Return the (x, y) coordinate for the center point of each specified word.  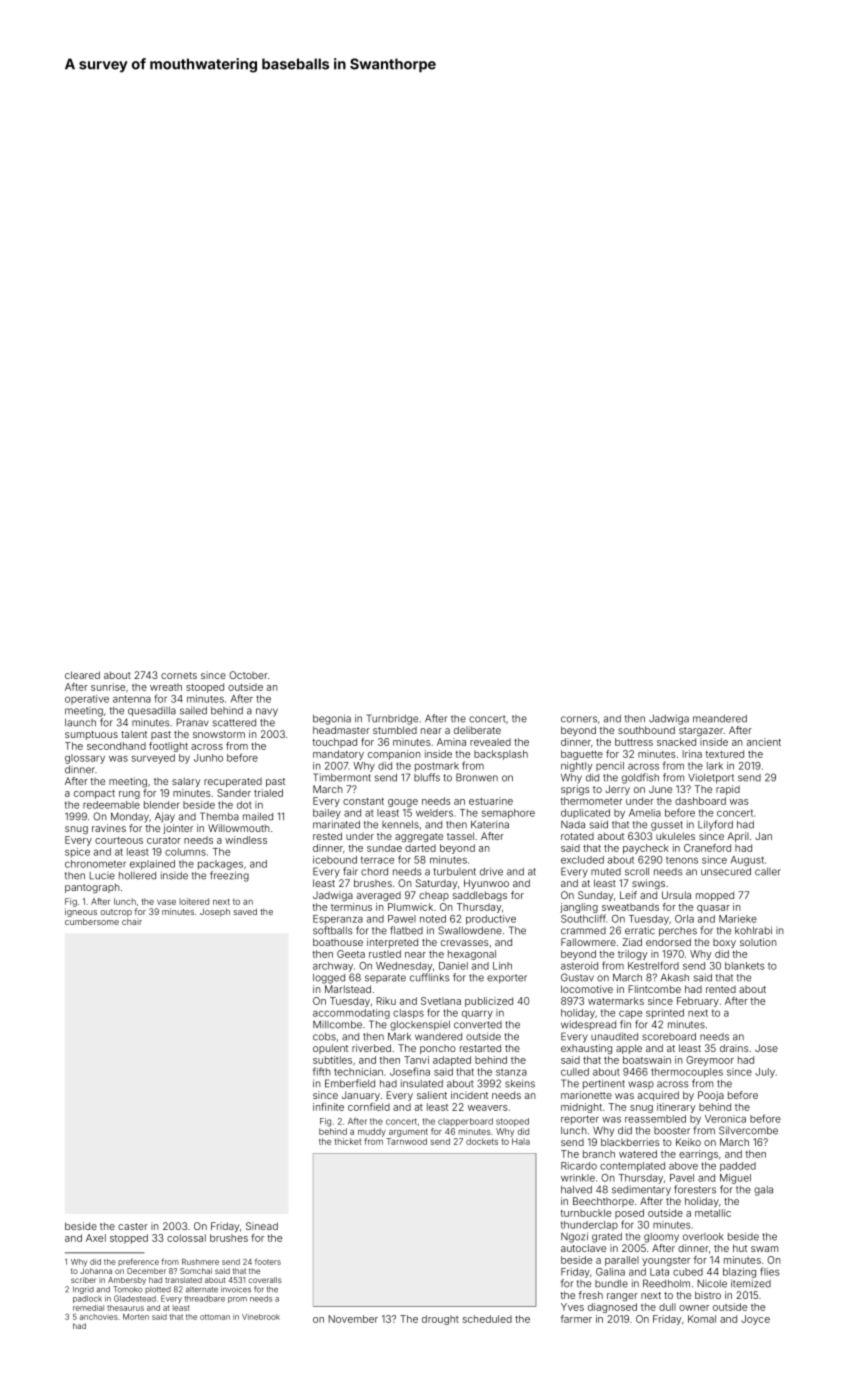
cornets (179, 675)
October (248, 675)
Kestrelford (653, 965)
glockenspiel (420, 1026)
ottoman (215, 1317)
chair (132, 921)
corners (579, 719)
